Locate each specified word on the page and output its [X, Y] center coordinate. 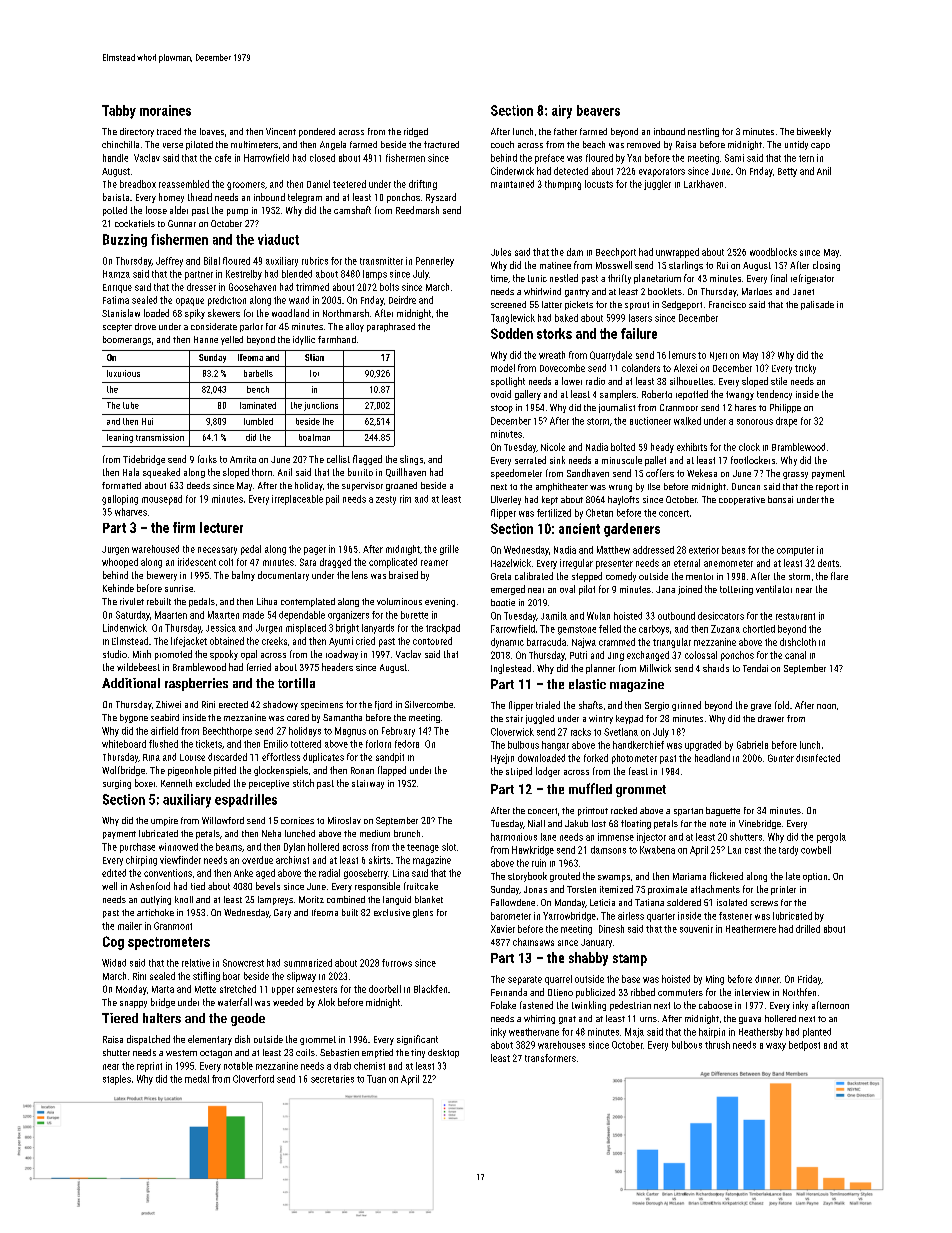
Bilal [212, 261]
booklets [665, 291]
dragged [335, 563]
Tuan [376, 1079]
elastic [587, 684]
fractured [441, 144]
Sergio [657, 706]
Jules [501, 252]
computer [795, 551]
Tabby [119, 112]
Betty [787, 172]
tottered [306, 744]
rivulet [132, 601]
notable [238, 1066]
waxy [776, 1047]
